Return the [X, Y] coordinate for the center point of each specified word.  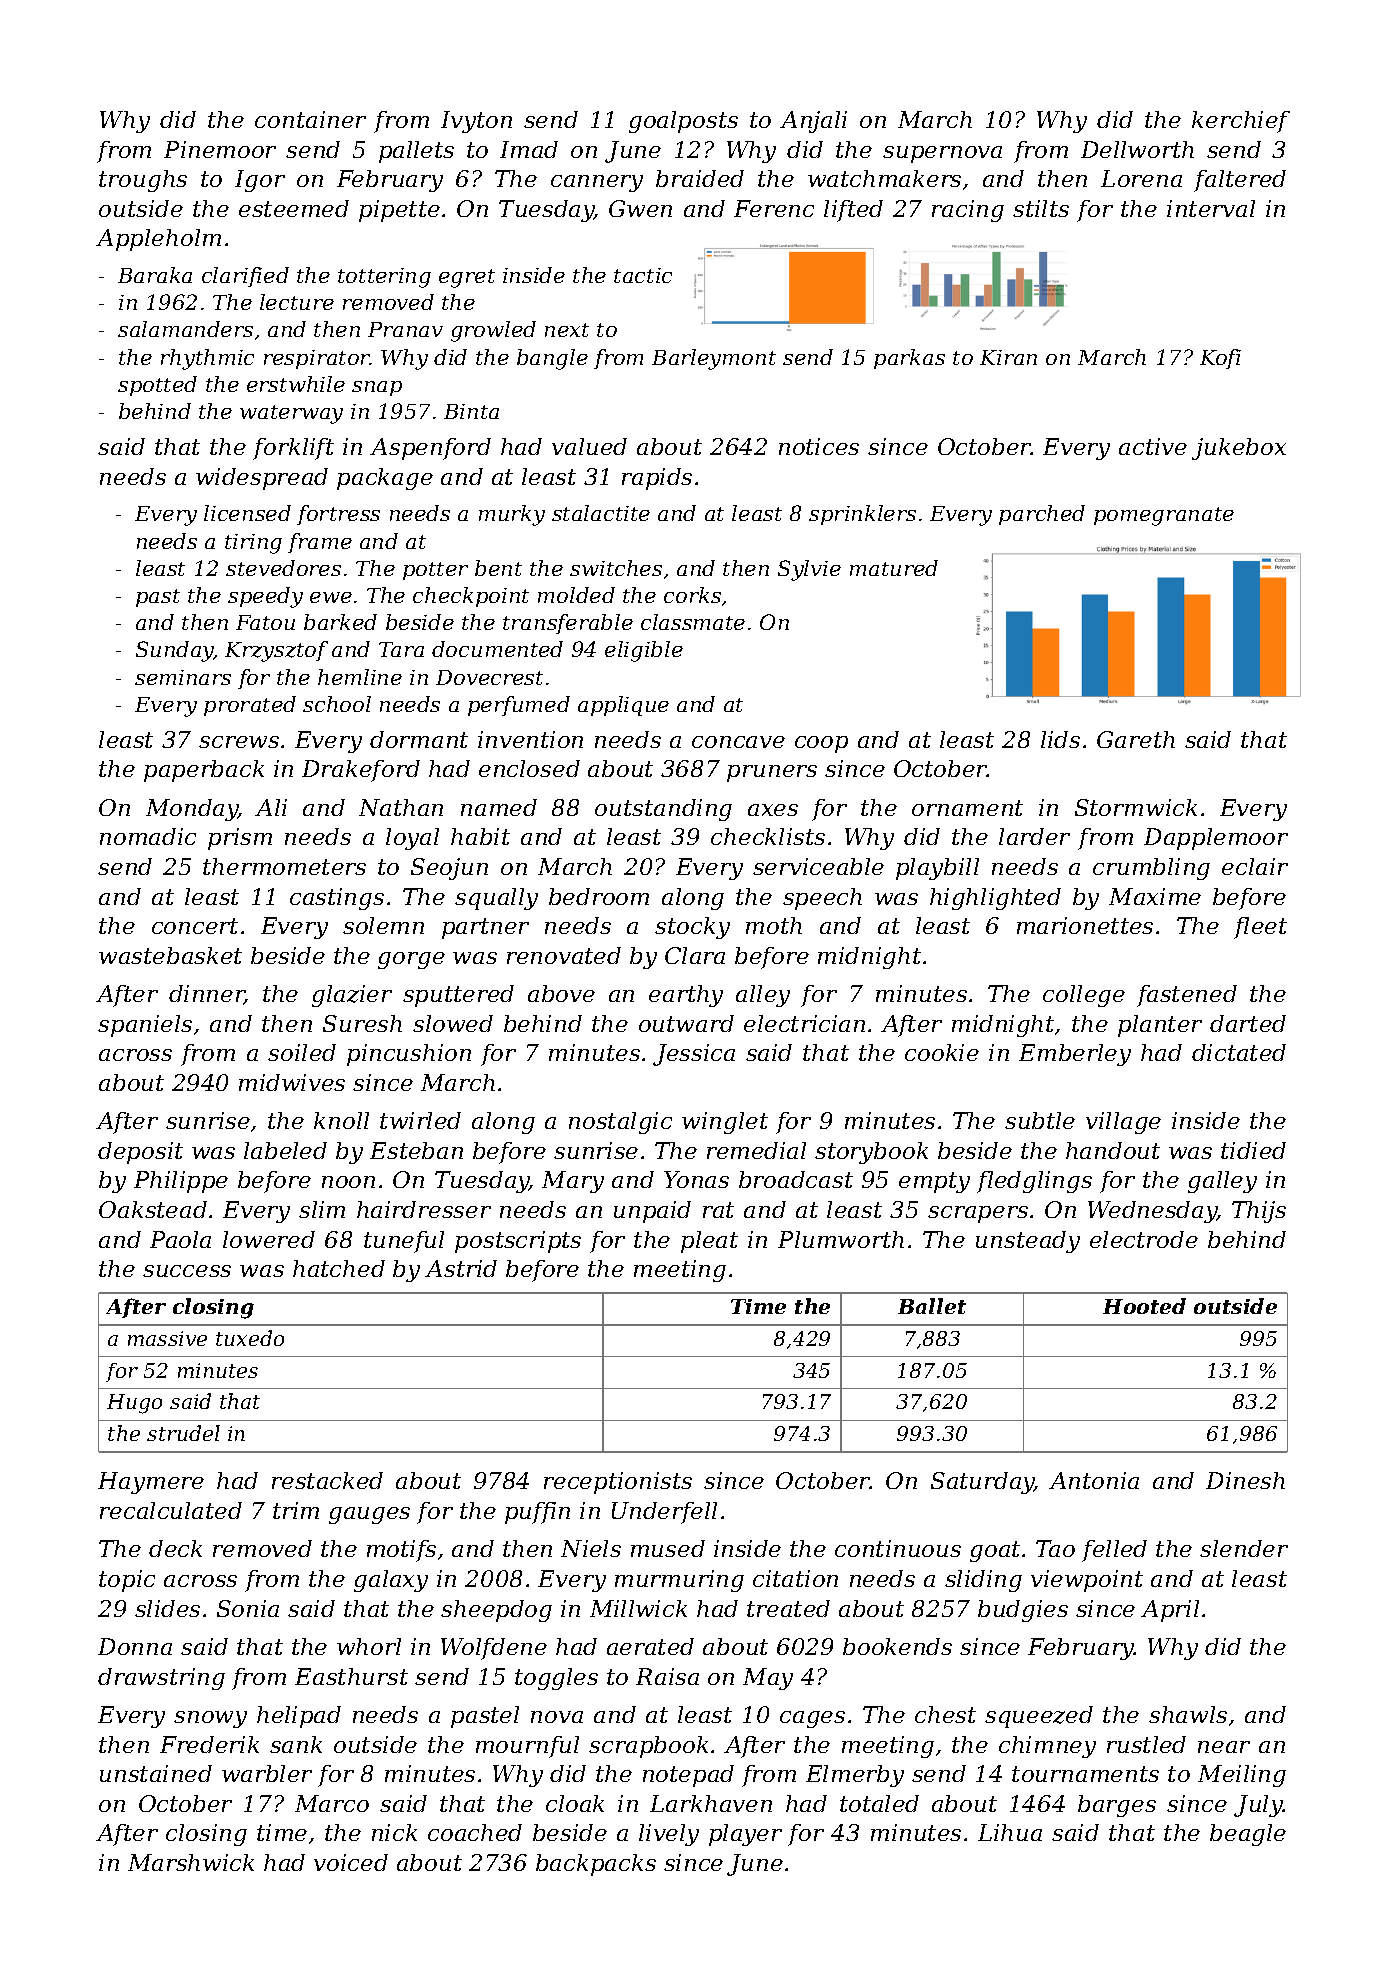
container [310, 119]
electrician [804, 1023]
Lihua [1010, 1832]
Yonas [696, 1179]
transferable [568, 624]
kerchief [1241, 122]
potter [435, 571]
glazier [352, 996]
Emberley [1075, 1055]
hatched [339, 1268]
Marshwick [191, 1862]
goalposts [683, 122]
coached [475, 1832]
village [1123, 1123]
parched [1042, 515]
